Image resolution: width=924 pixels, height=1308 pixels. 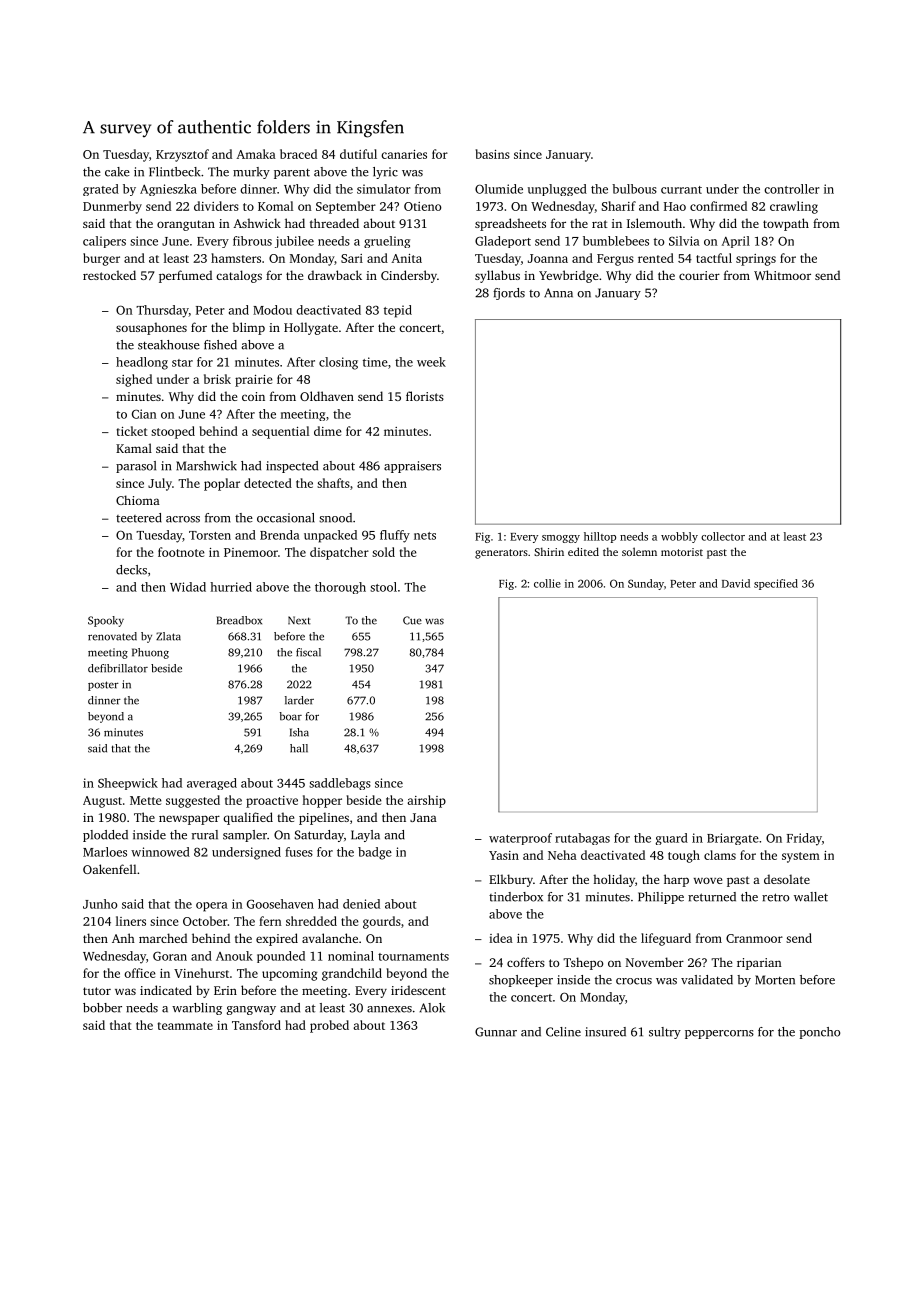 What do you see at coordinates (557, 190) in the page?
I see `unplugged` at bounding box center [557, 190].
